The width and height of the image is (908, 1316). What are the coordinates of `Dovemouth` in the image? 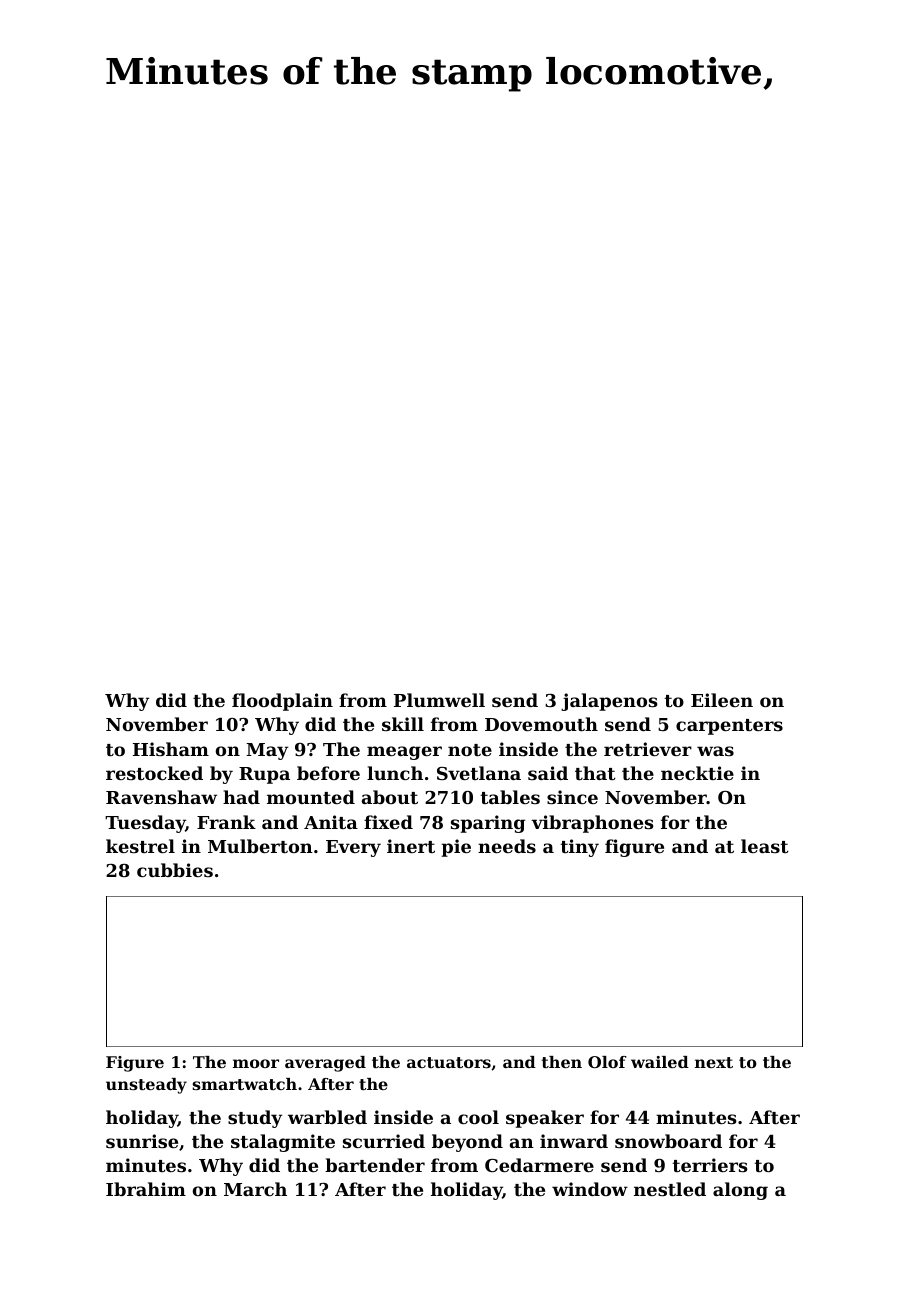 It's located at (541, 724).
